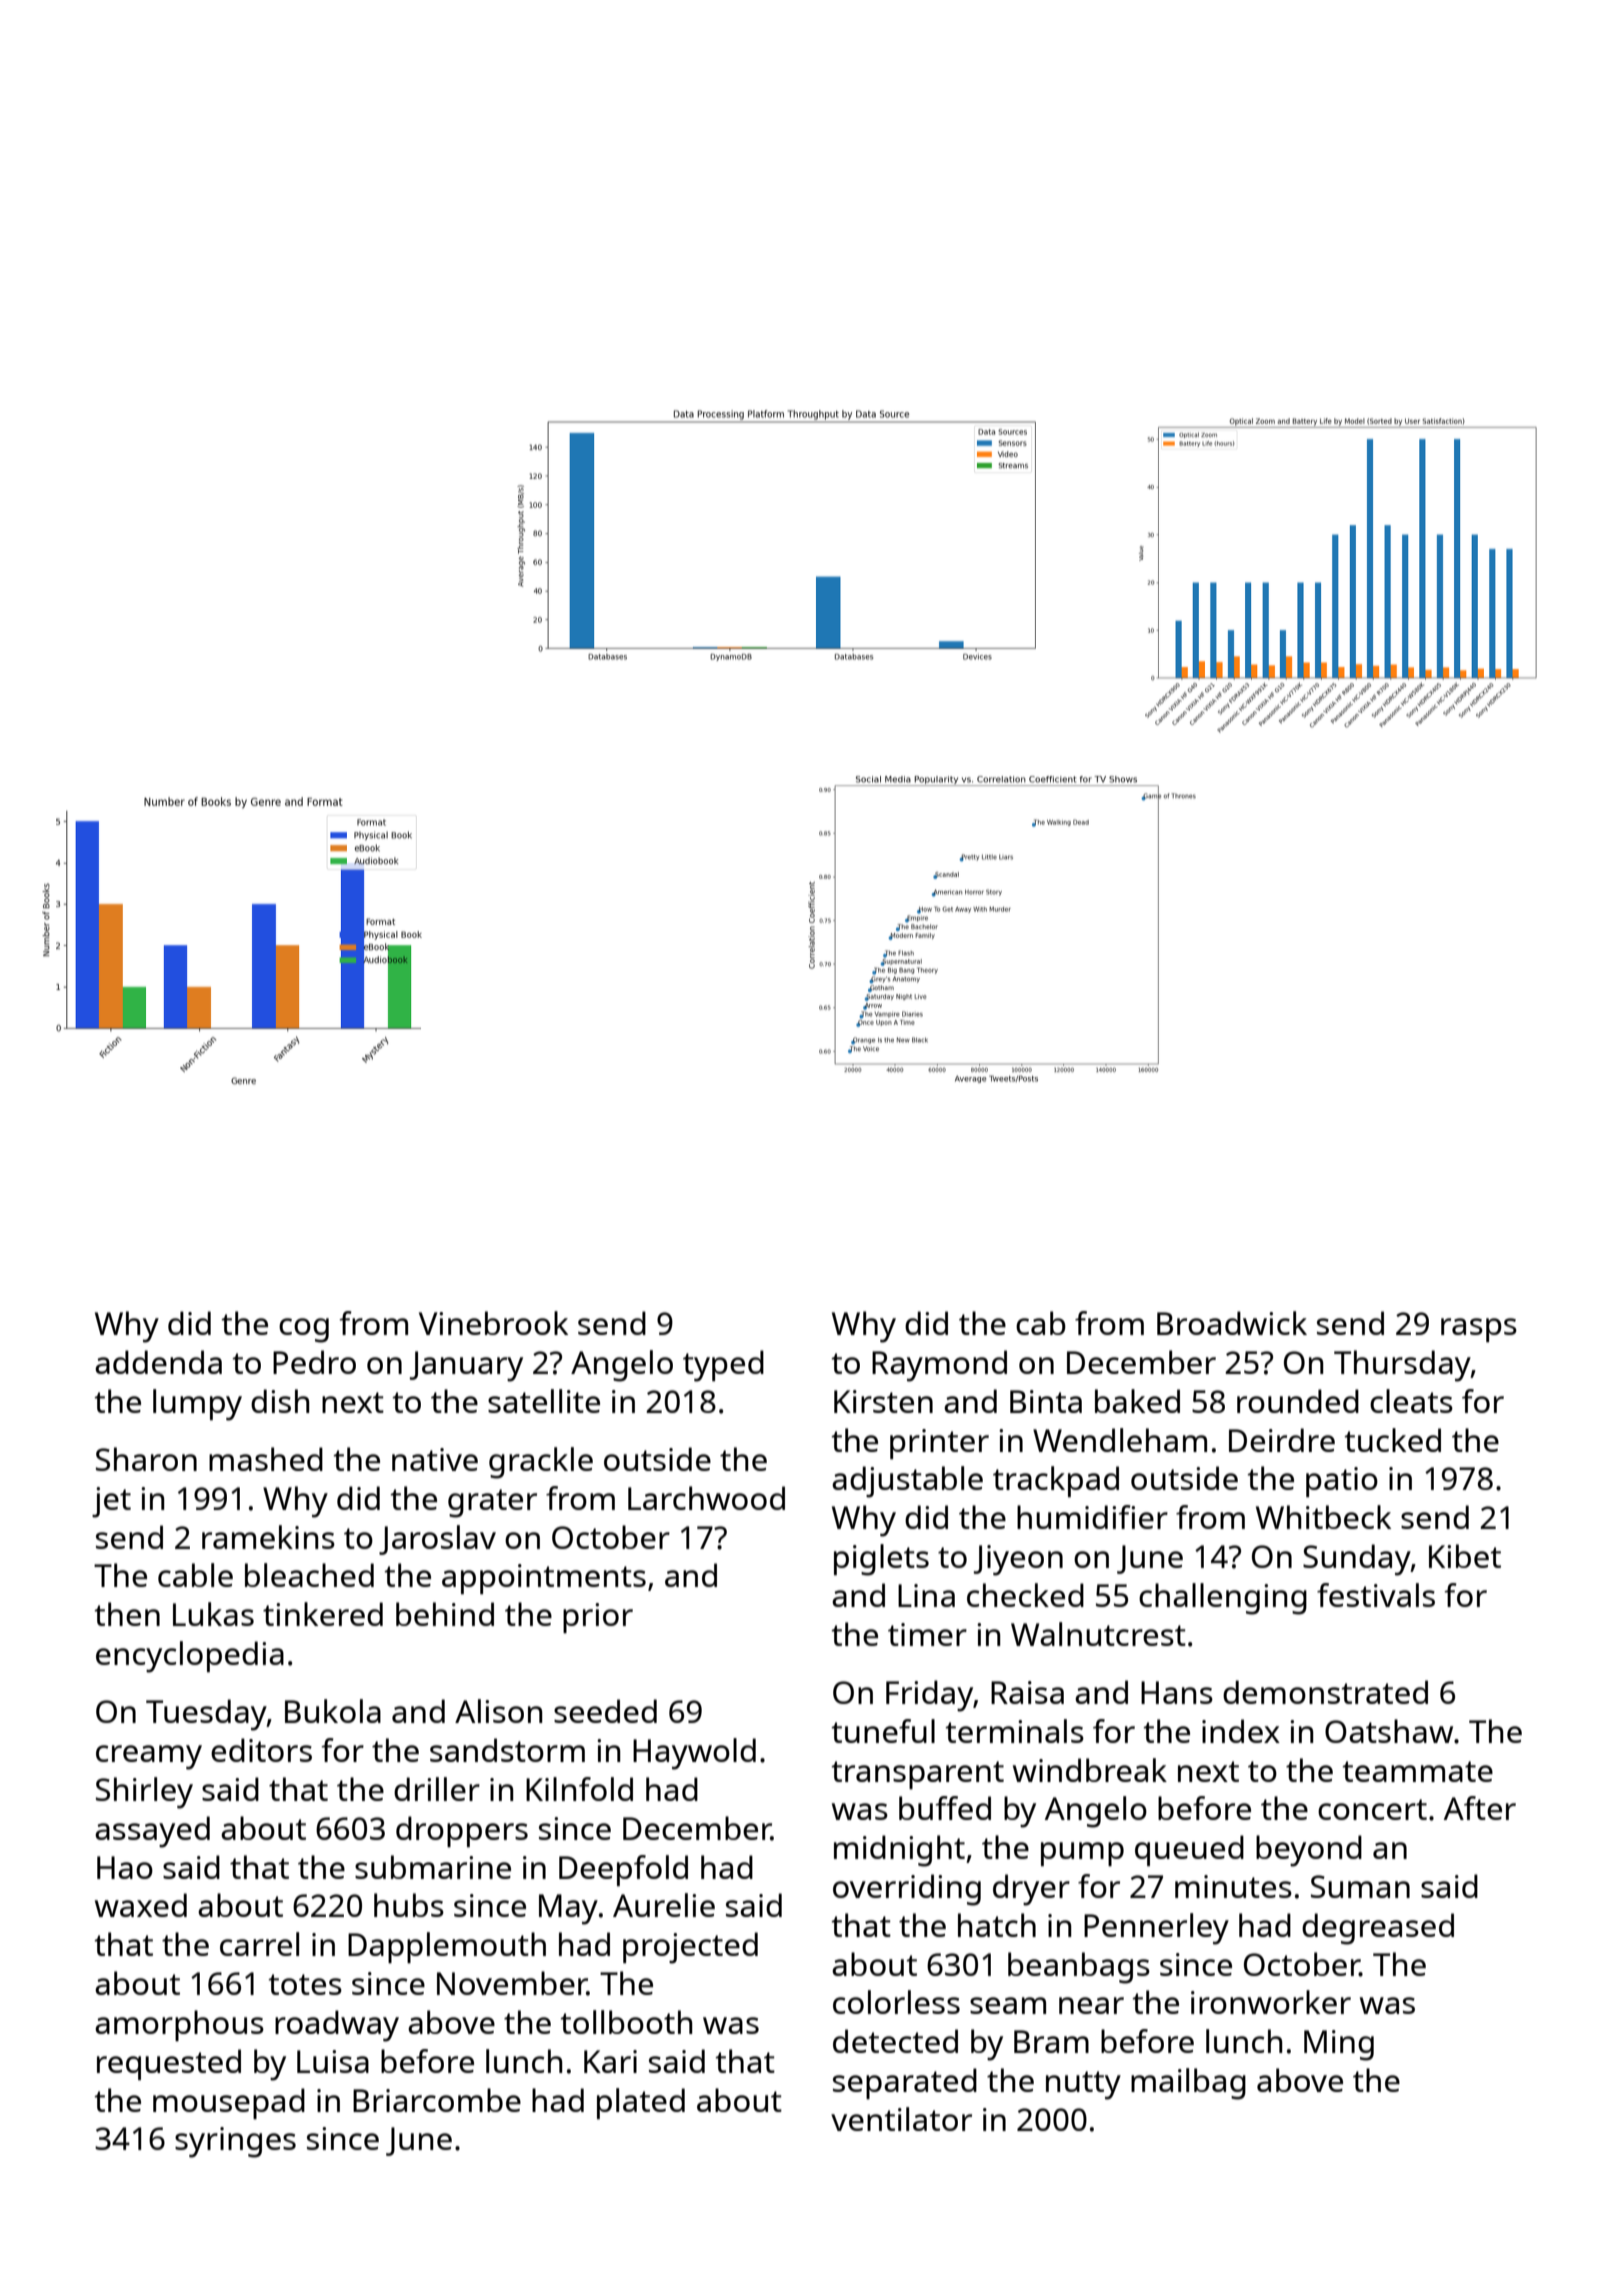 Image resolution: width=1620 pixels, height=2292 pixels. I want to click on detected, so click(895, 2041).
